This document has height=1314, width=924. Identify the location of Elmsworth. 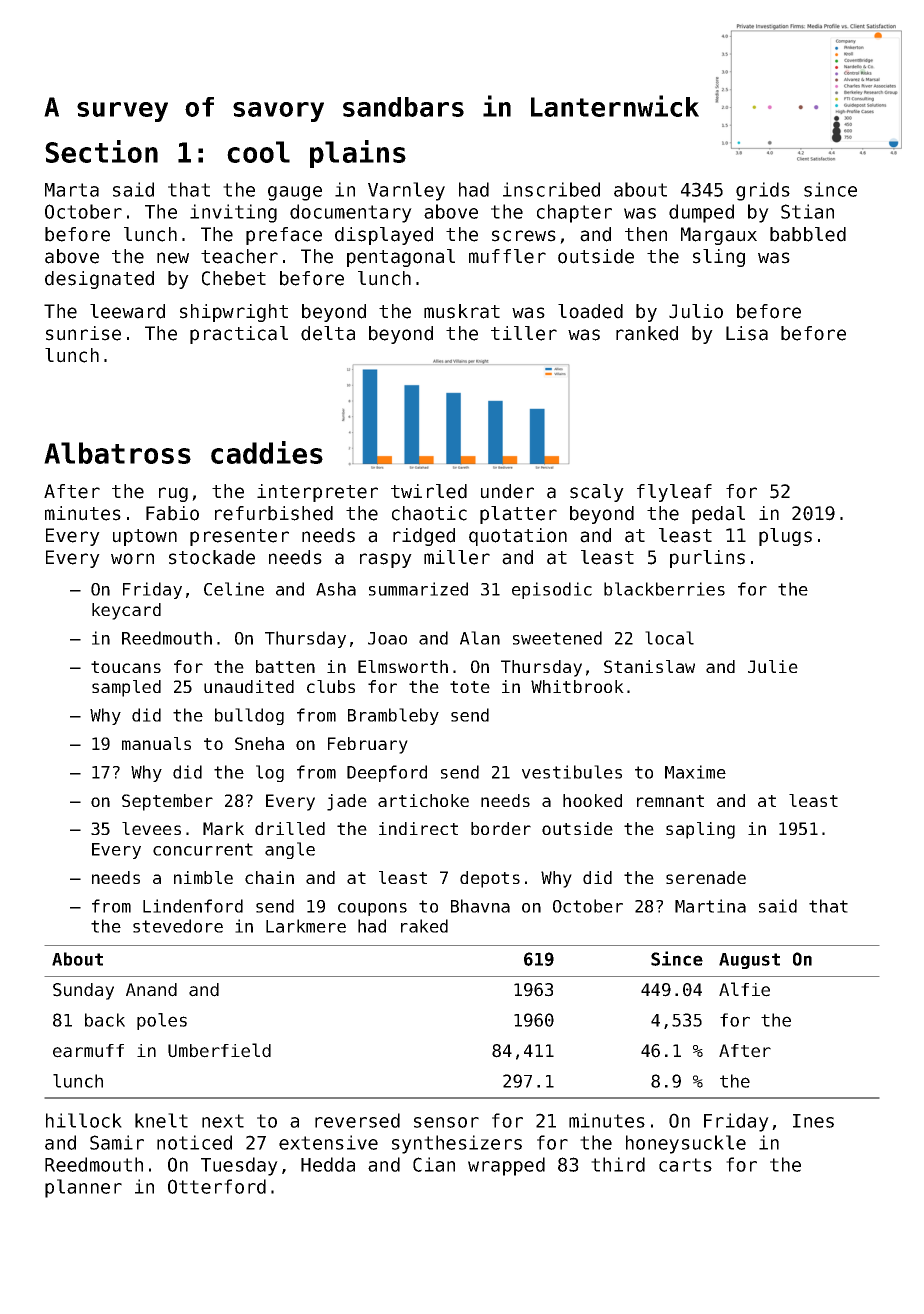
(403, 666).
